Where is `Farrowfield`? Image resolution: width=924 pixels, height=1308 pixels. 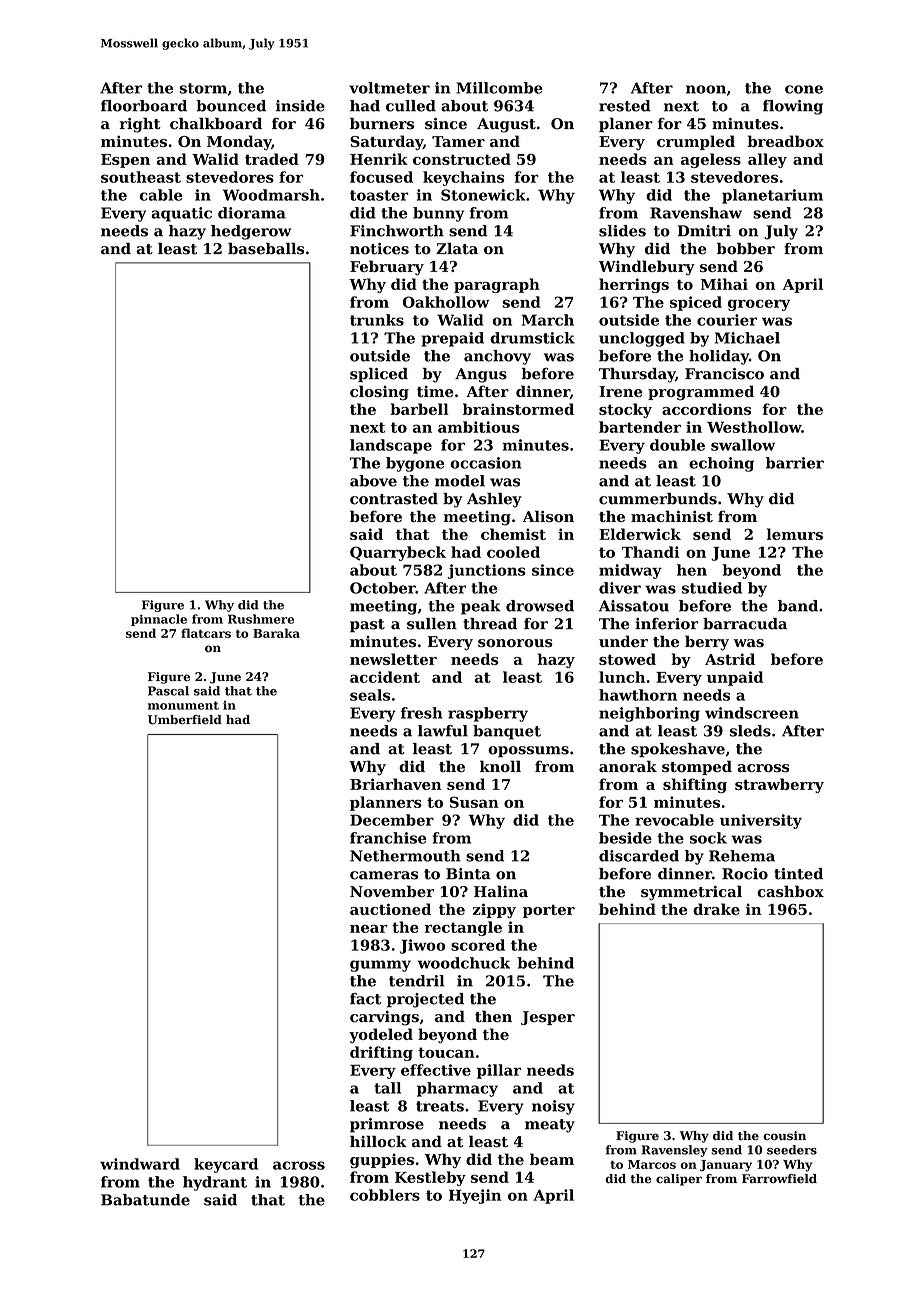
Farrowfield is located at coordinates (779, 1179).
